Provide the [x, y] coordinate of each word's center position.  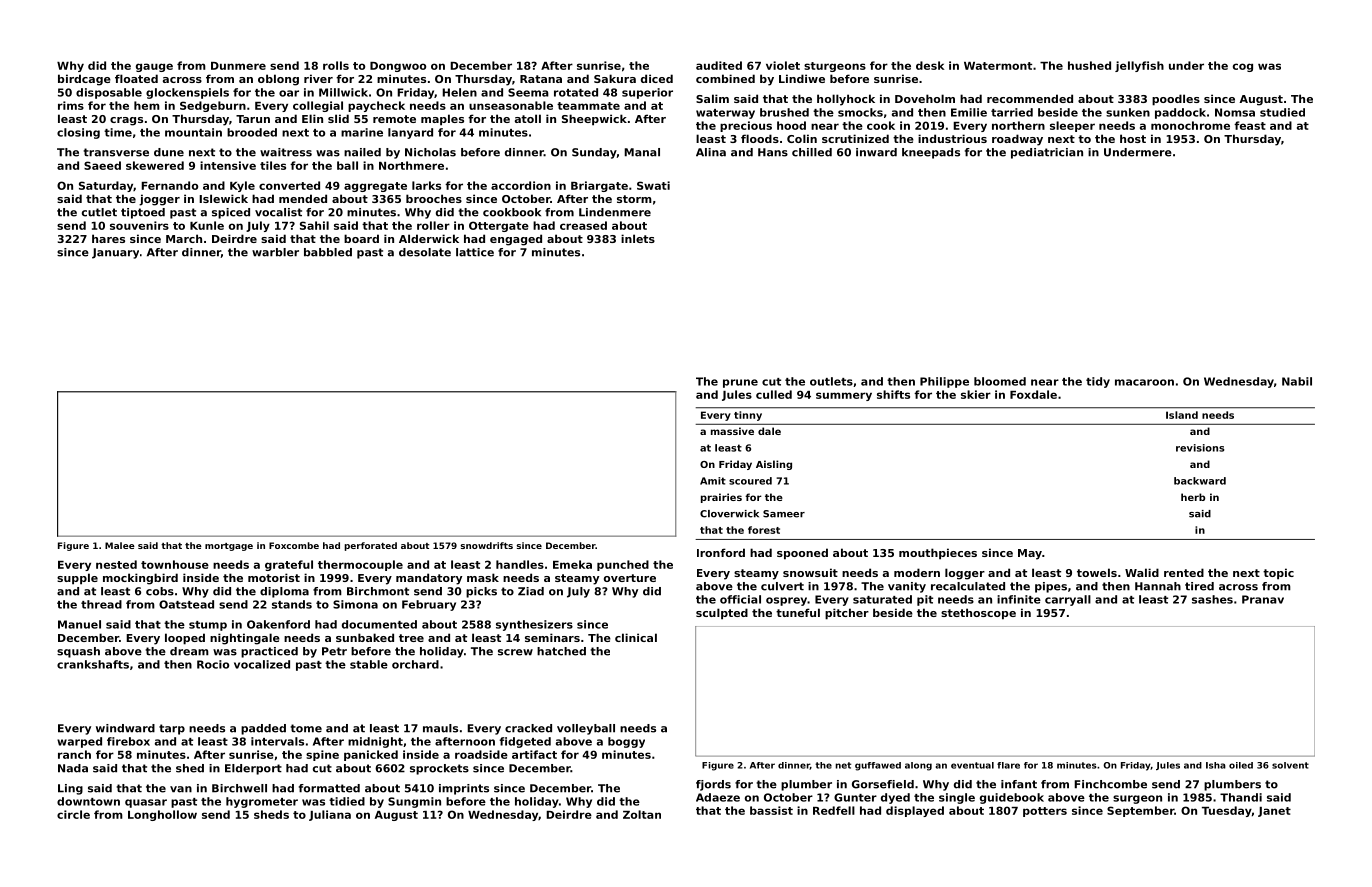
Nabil [1297, 381]
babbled [328, 252]
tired [1199, 586]
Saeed [102, 165]
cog [1243, 67]
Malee [120, 545]
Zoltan [642, 814]
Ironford [721, 552]
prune [740, 383]
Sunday [594, 153]
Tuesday [1227, 811]
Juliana [330, 815]
